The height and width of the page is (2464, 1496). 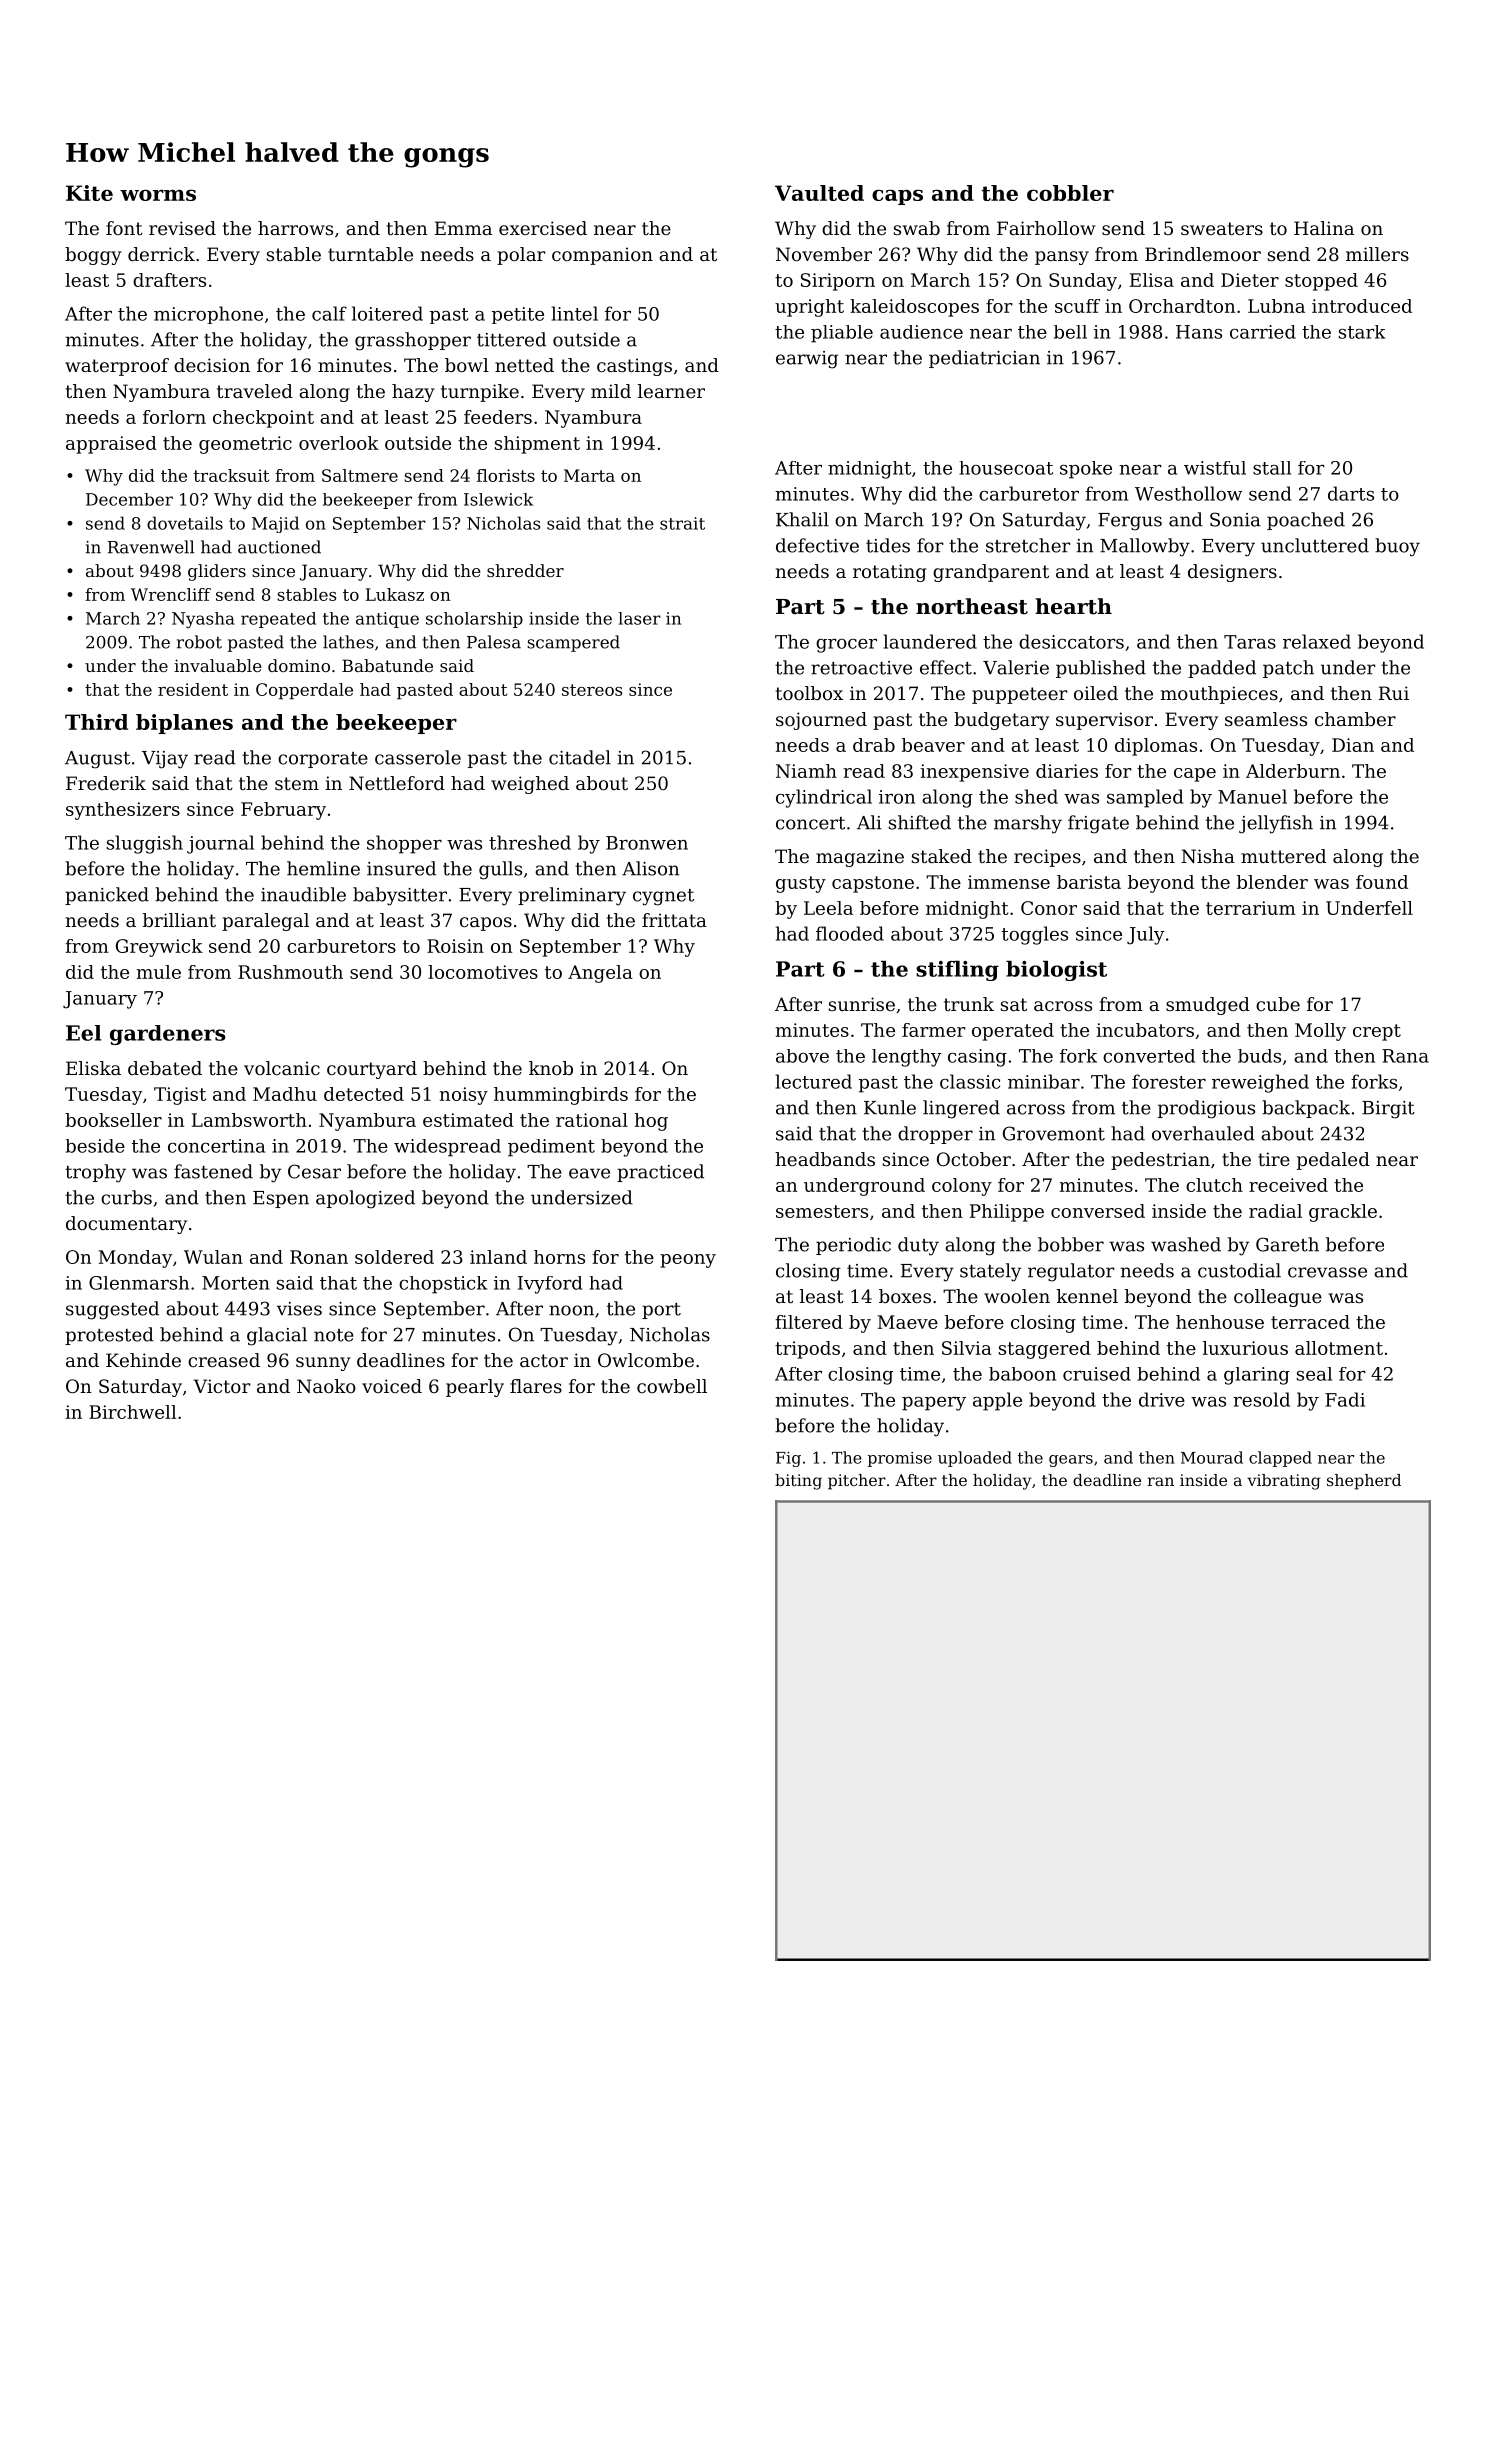 What do you see at coordinates (1070, 193) in the page?
I see `cobbler` at bounding box center [1070, 193].
